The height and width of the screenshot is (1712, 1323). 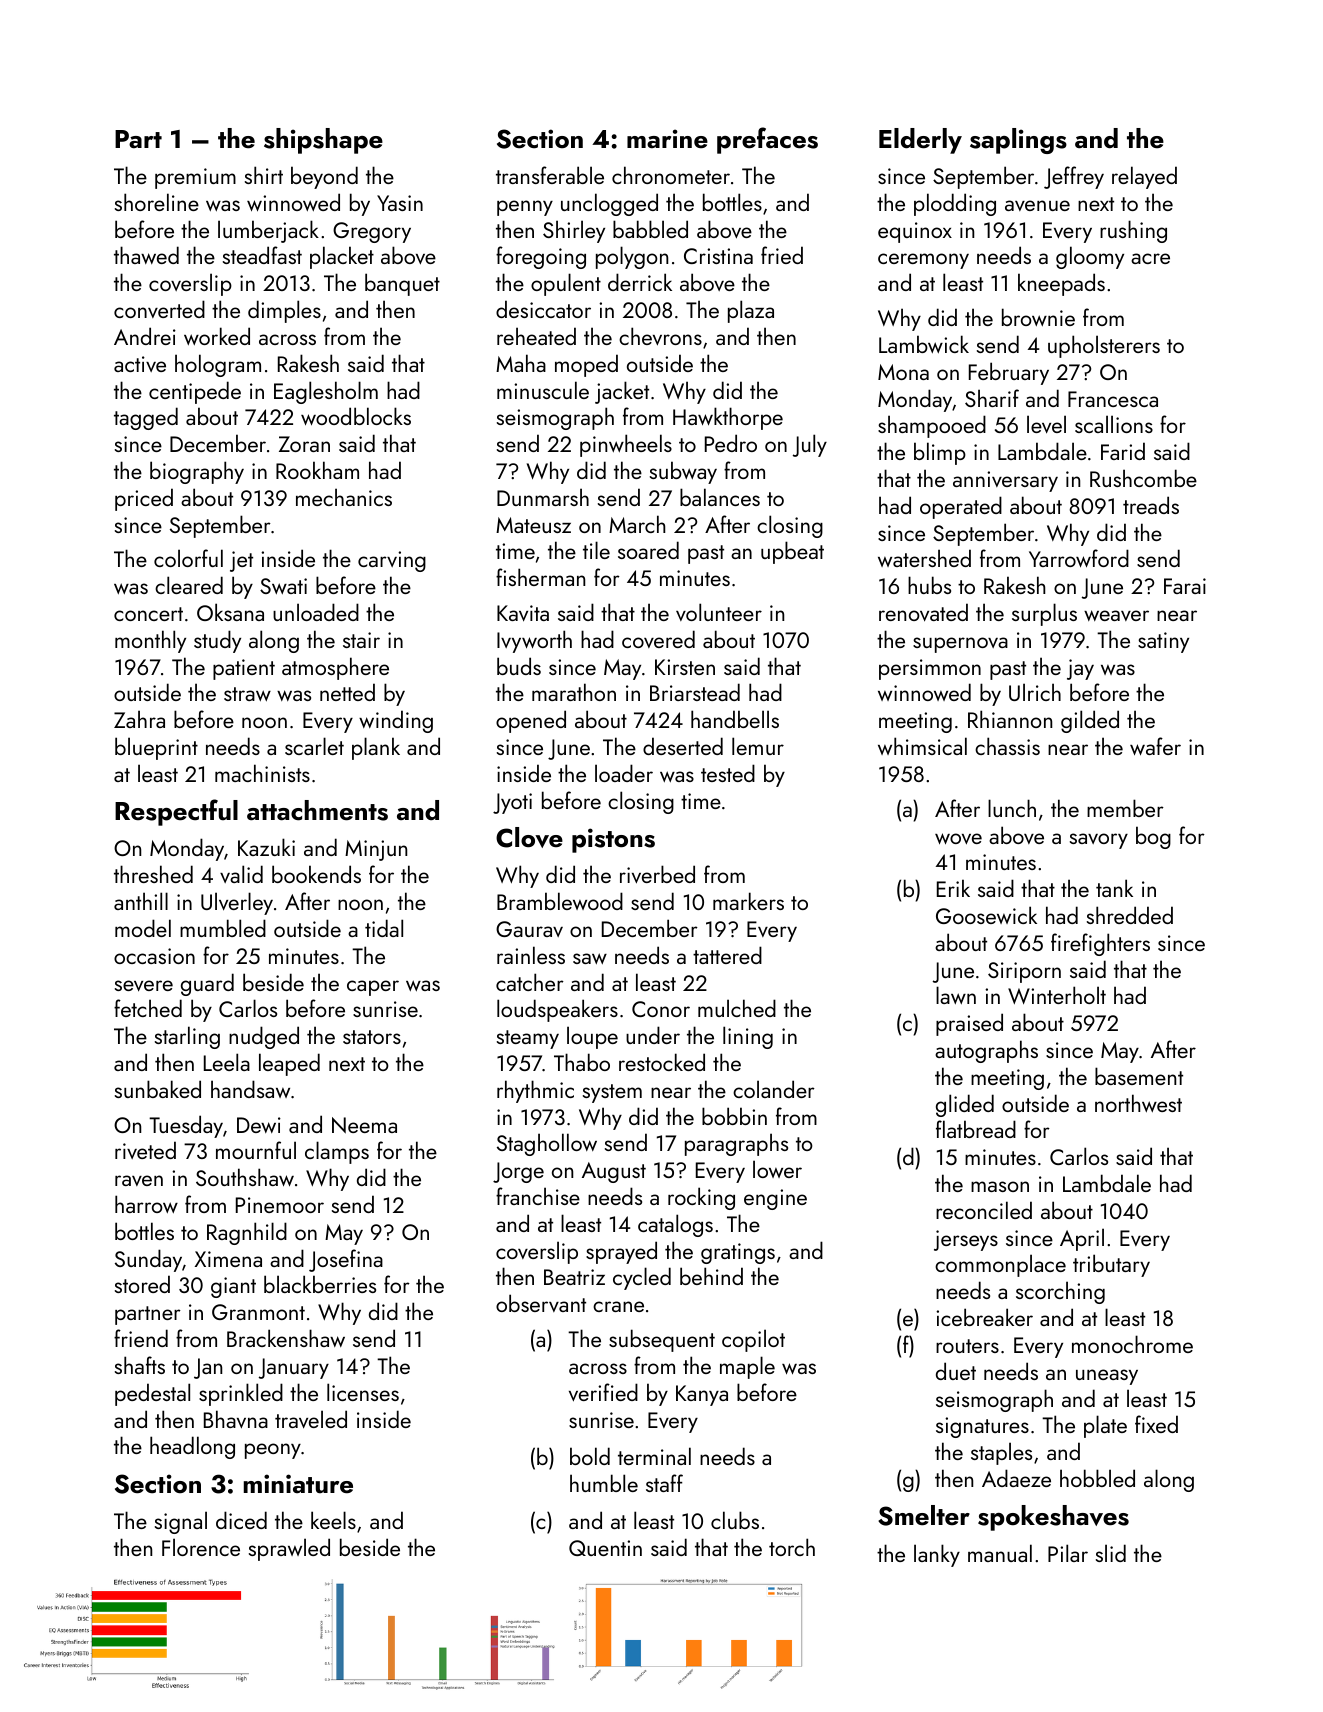 What do you see at coordinates (1138, 1103) in the screenshot?
I see `northwest` at bounding box center [1138, 1103].
